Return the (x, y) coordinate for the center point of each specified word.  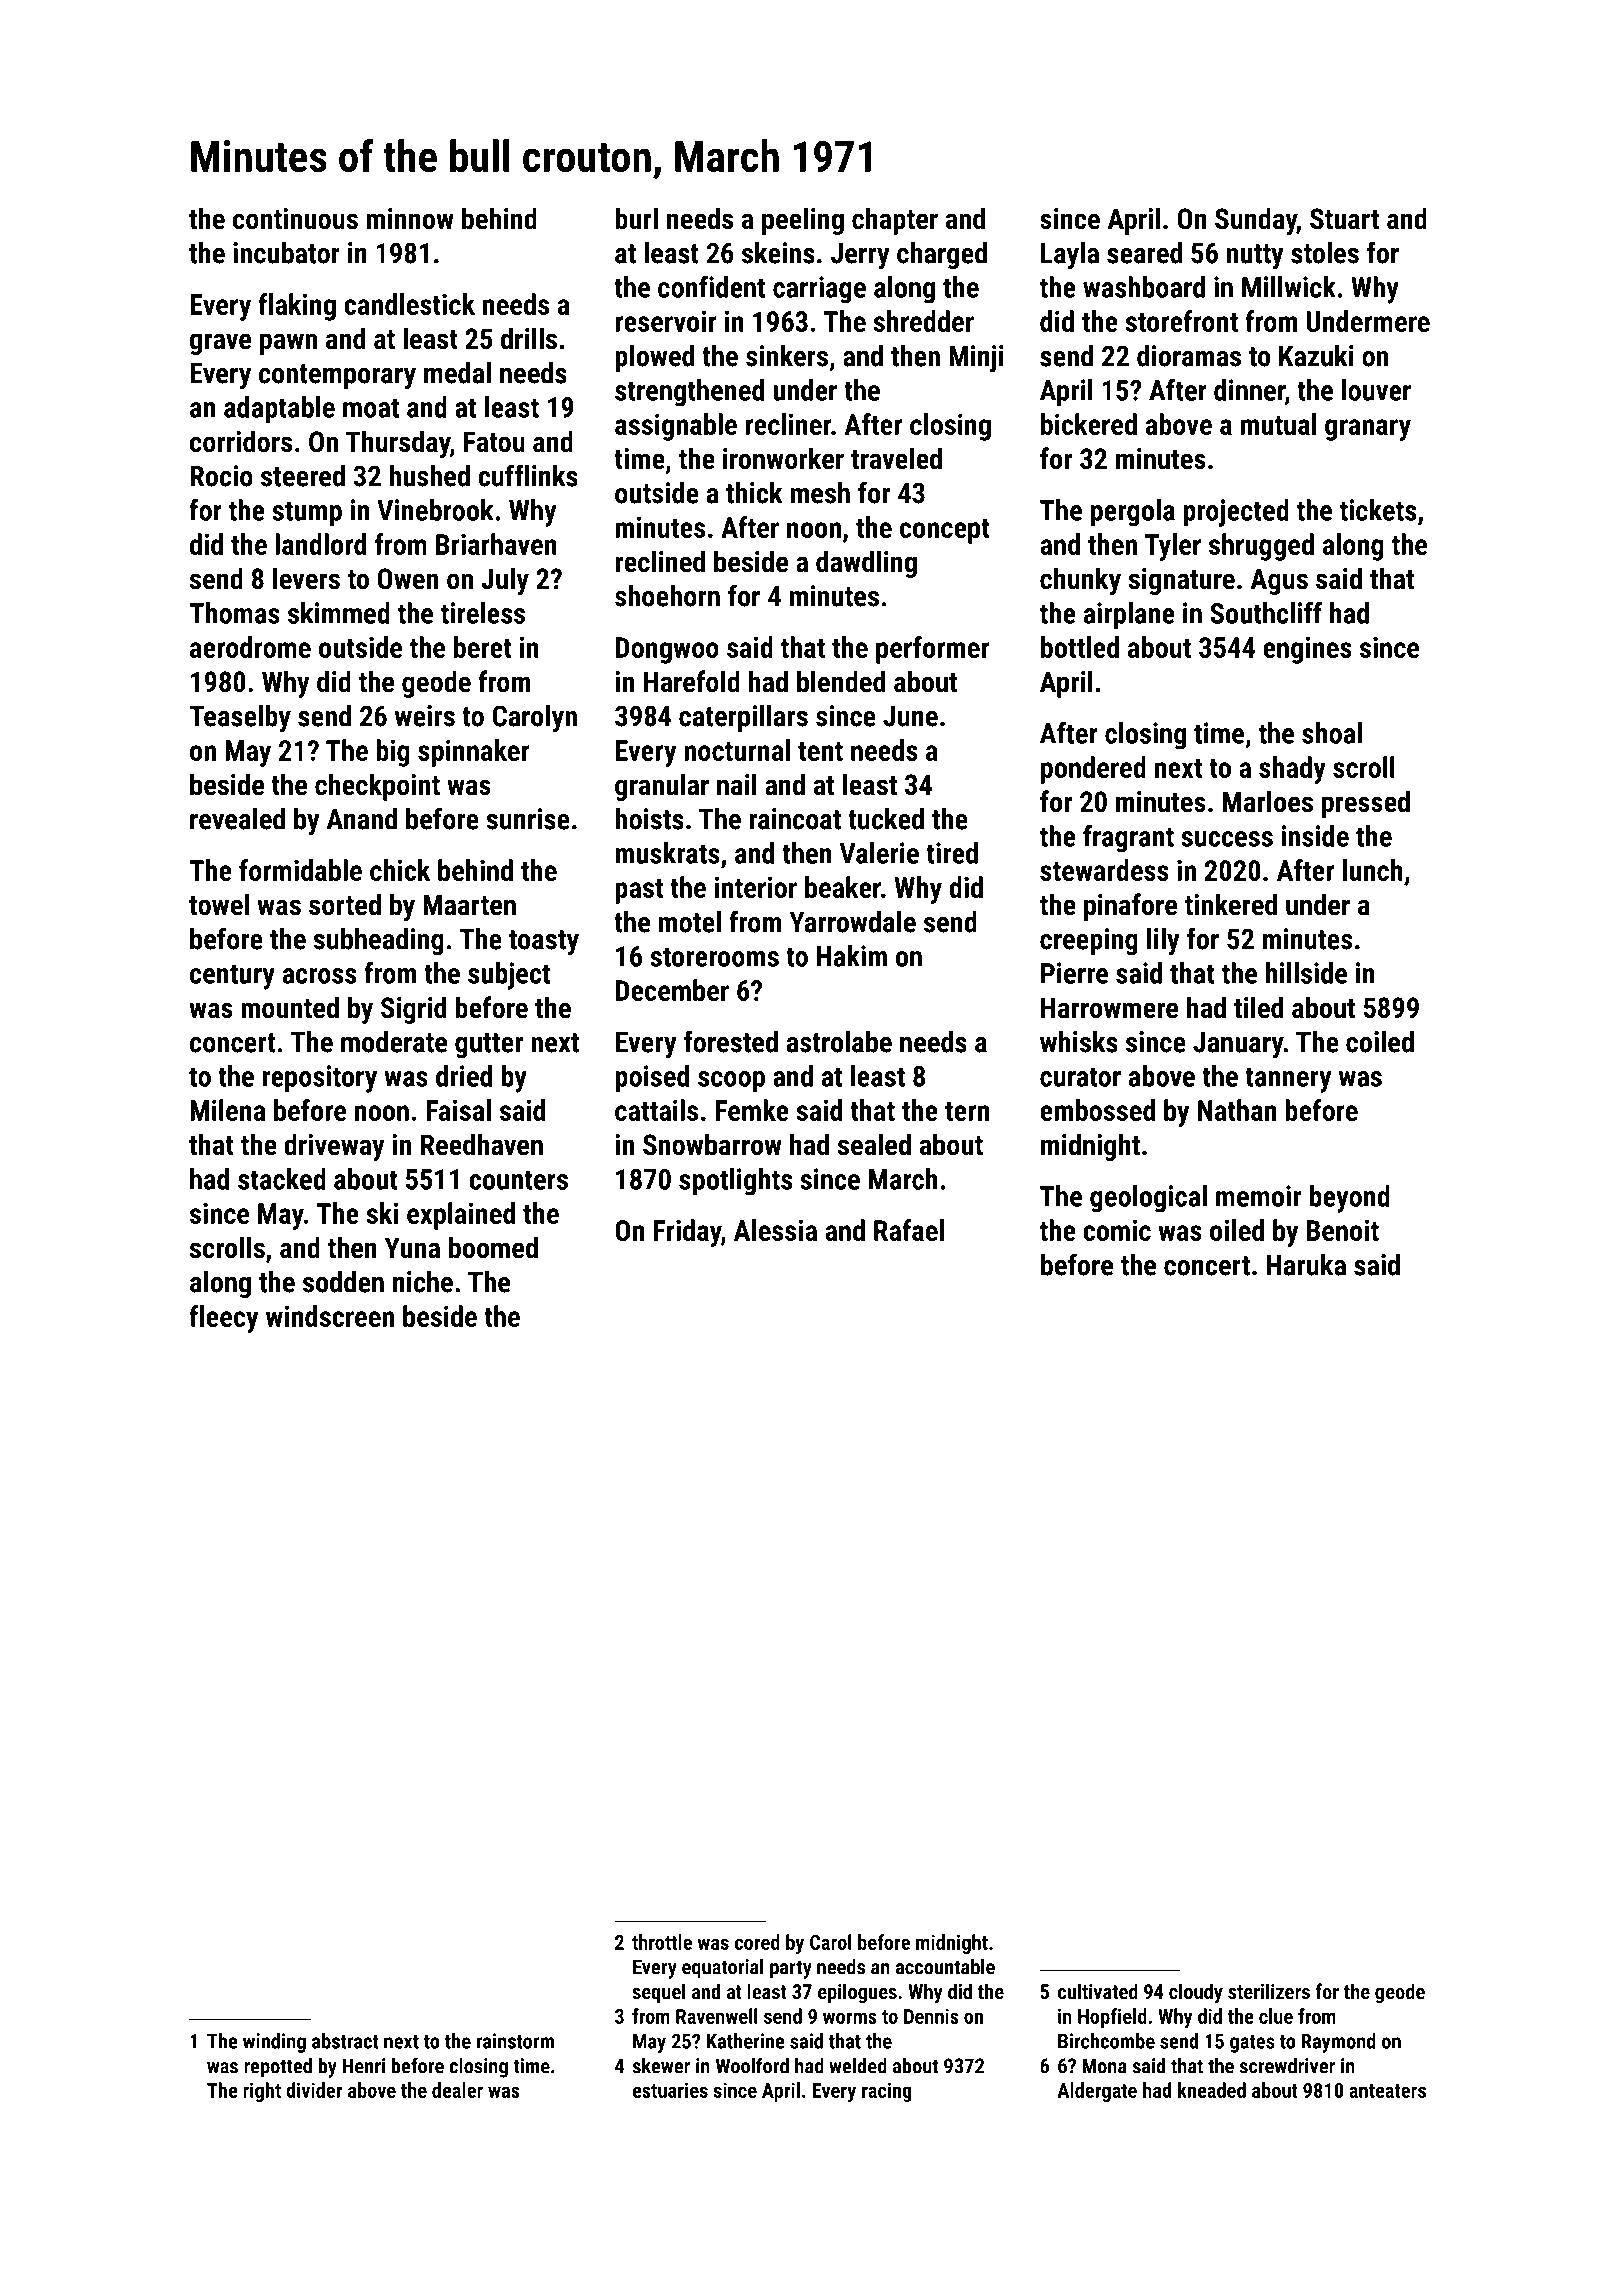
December (672, 990)
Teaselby (240, 719)
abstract (345, 2041)
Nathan (1237, 1110)
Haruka (1306, 1265)
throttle (662, 1942)
